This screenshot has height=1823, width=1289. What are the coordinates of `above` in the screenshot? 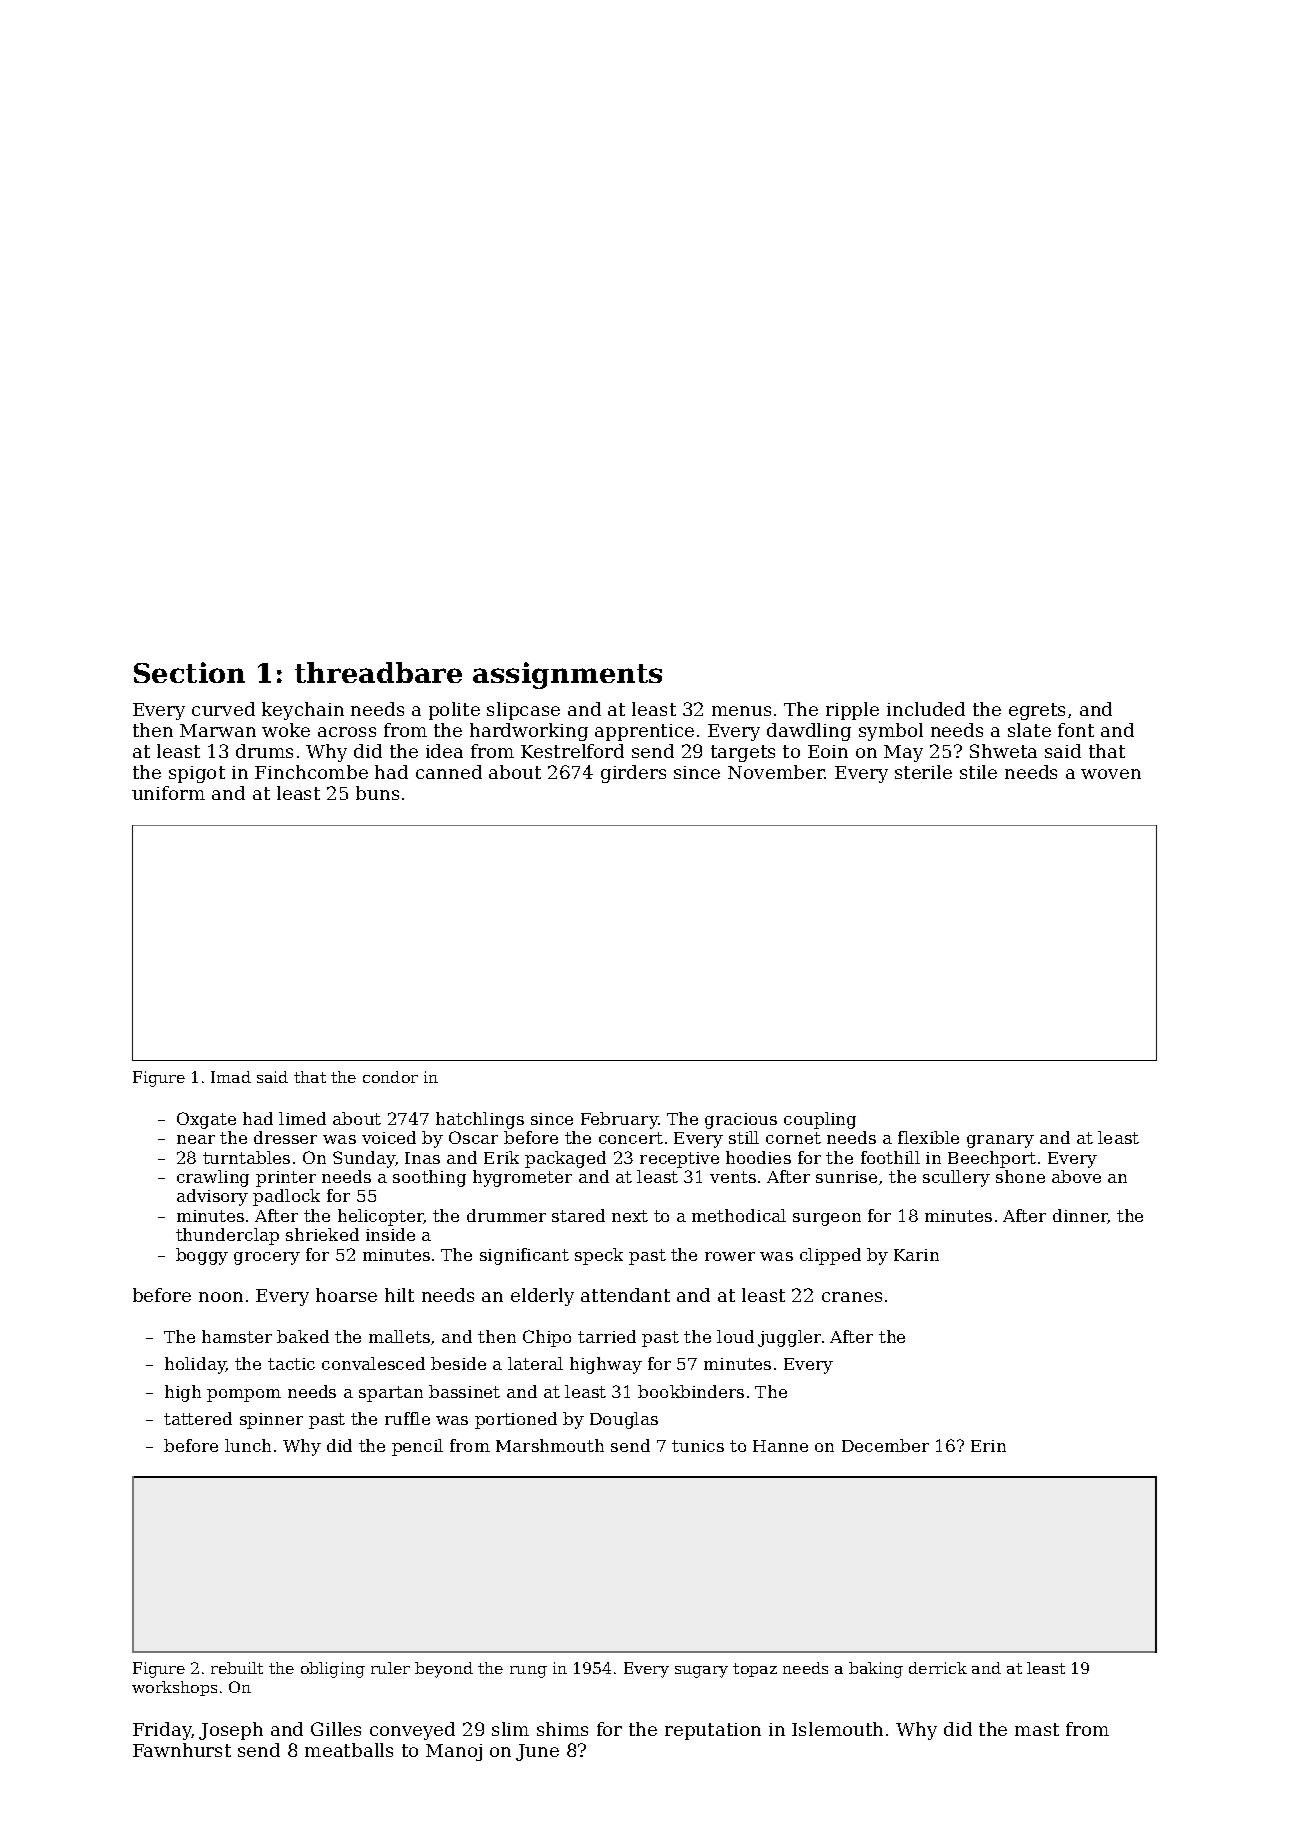 It's located at (1076, 1176).
